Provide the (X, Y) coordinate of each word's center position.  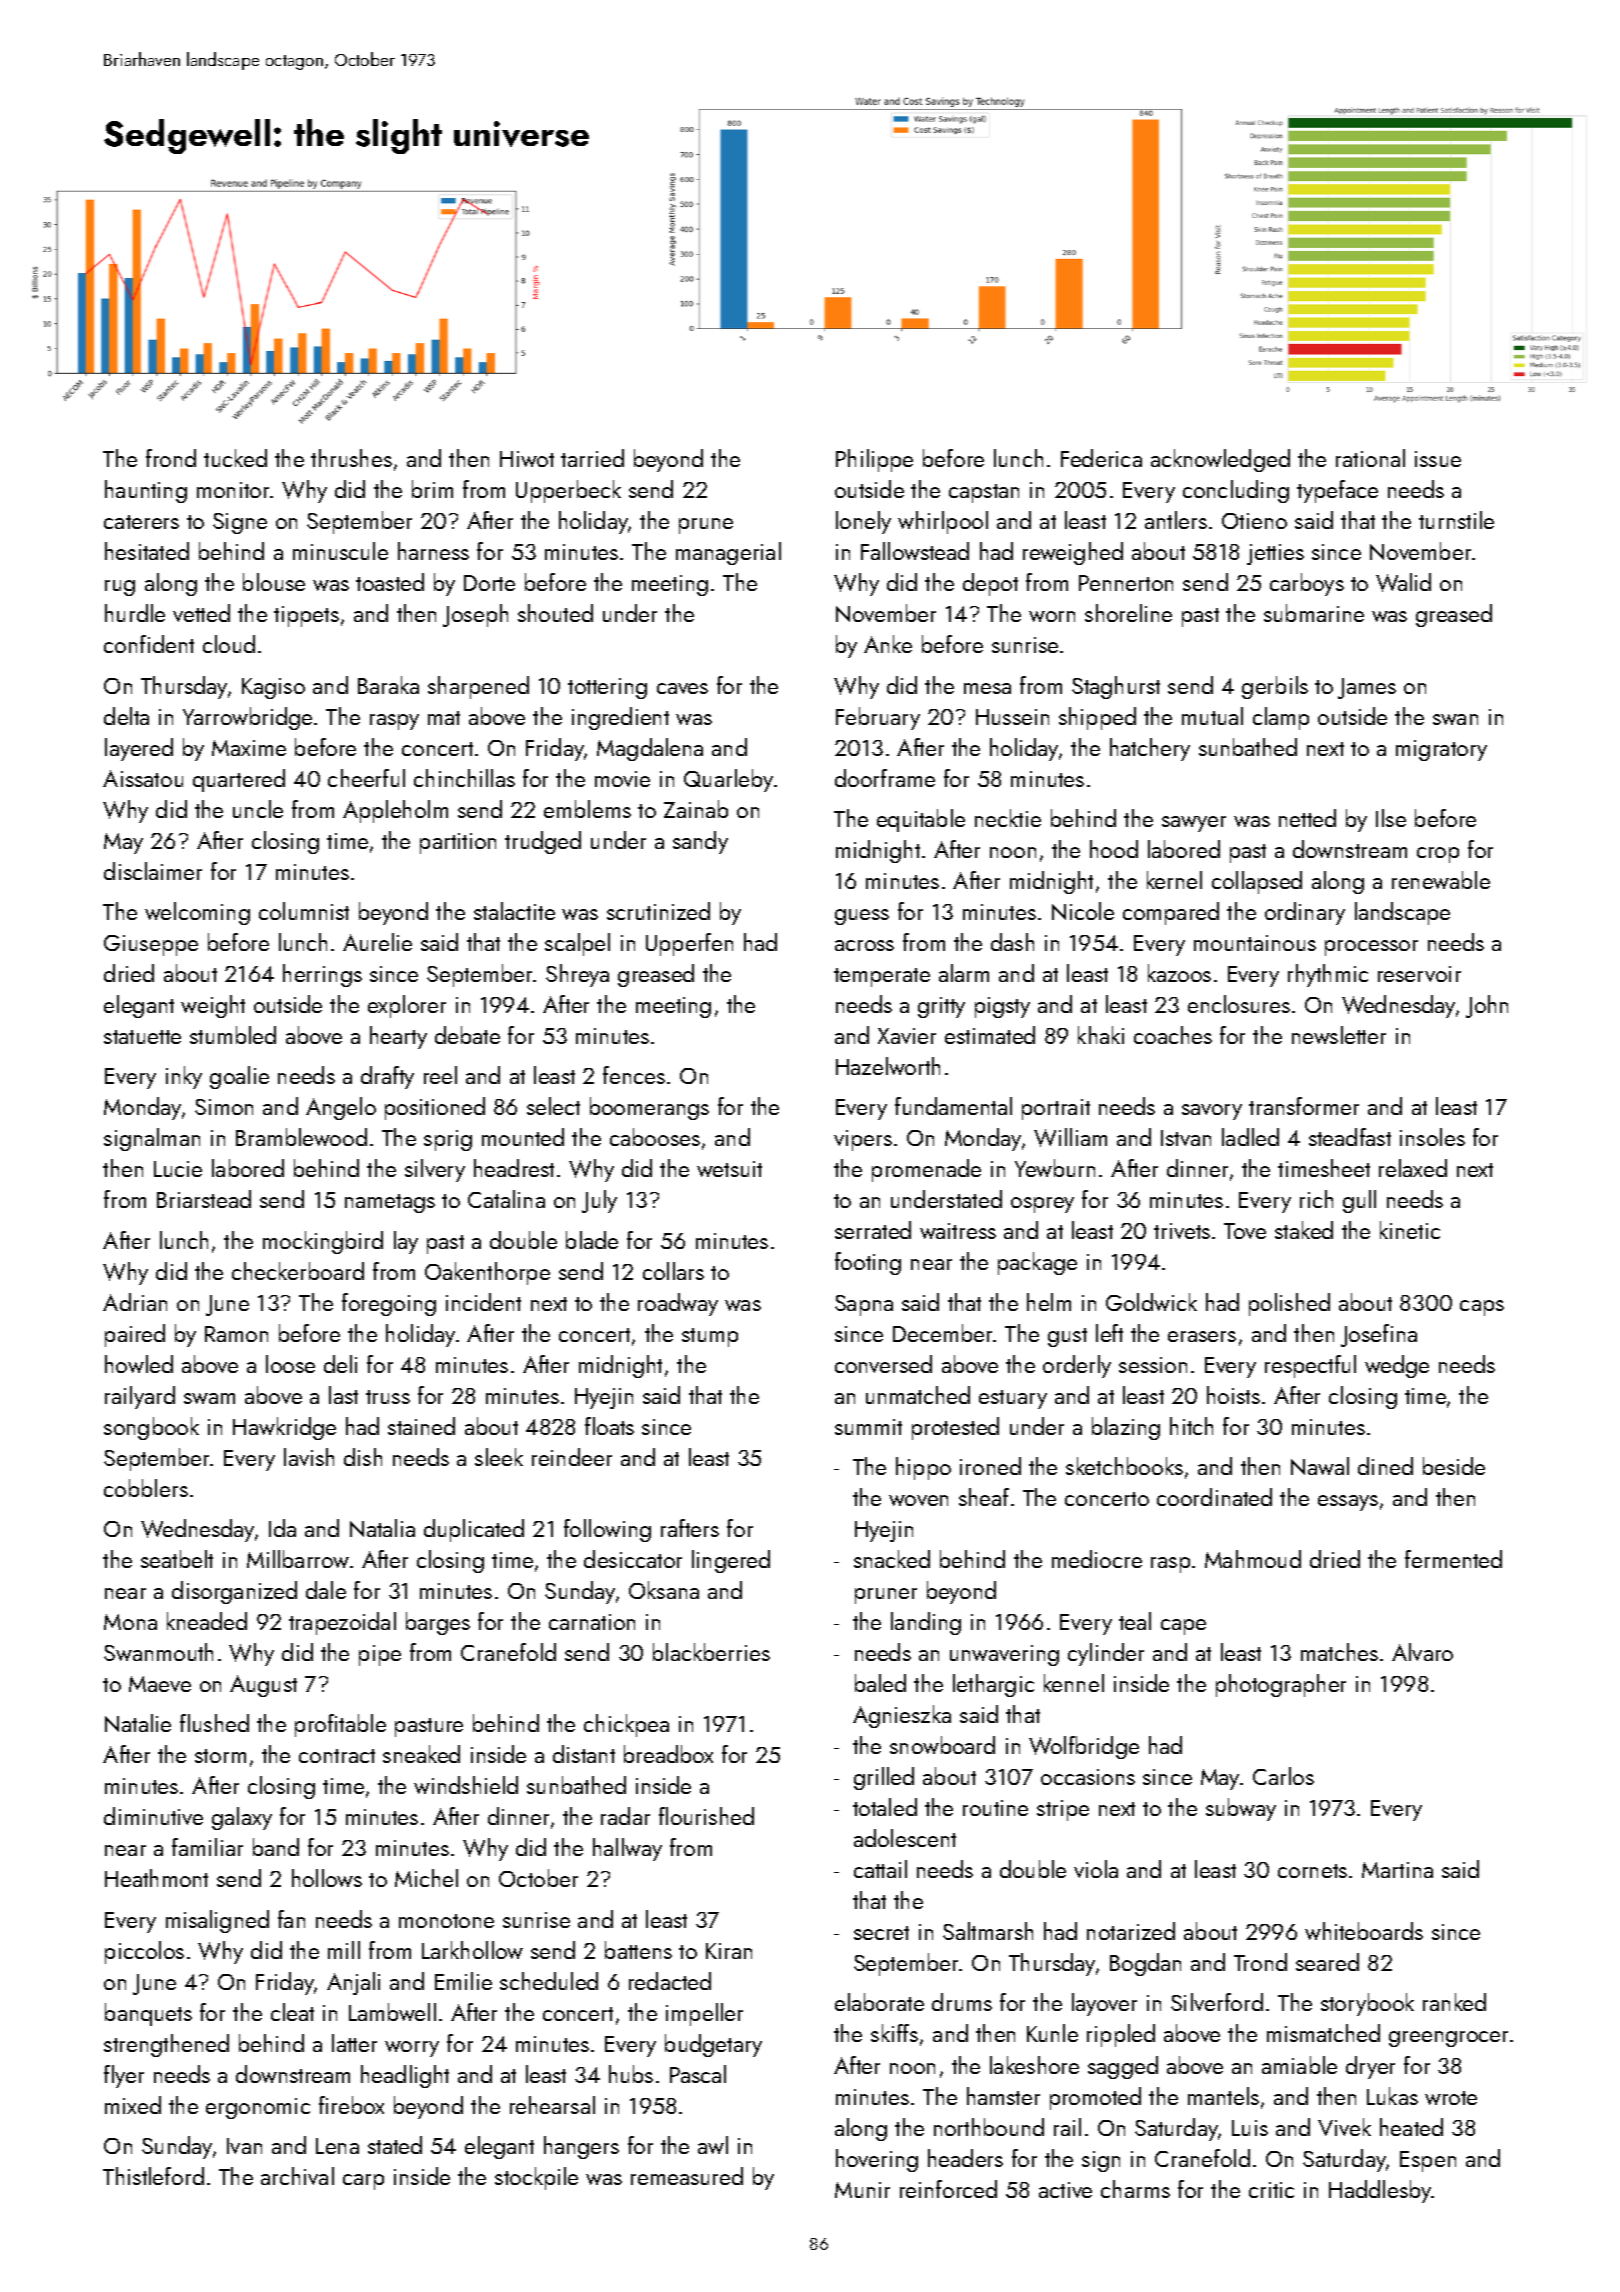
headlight (405, 2076)
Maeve (160, 1684)
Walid (1403, 582)
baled (880, 1683)
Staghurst (1116, 687)
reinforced (948, 2189)
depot (990, 584)
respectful (1310, 1366)
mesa (987, 688)
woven (918, 1500)
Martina (1397, 1870)
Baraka (388, 685)
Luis (1250, 2128)
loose (290, 1364)
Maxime (249, 748)
